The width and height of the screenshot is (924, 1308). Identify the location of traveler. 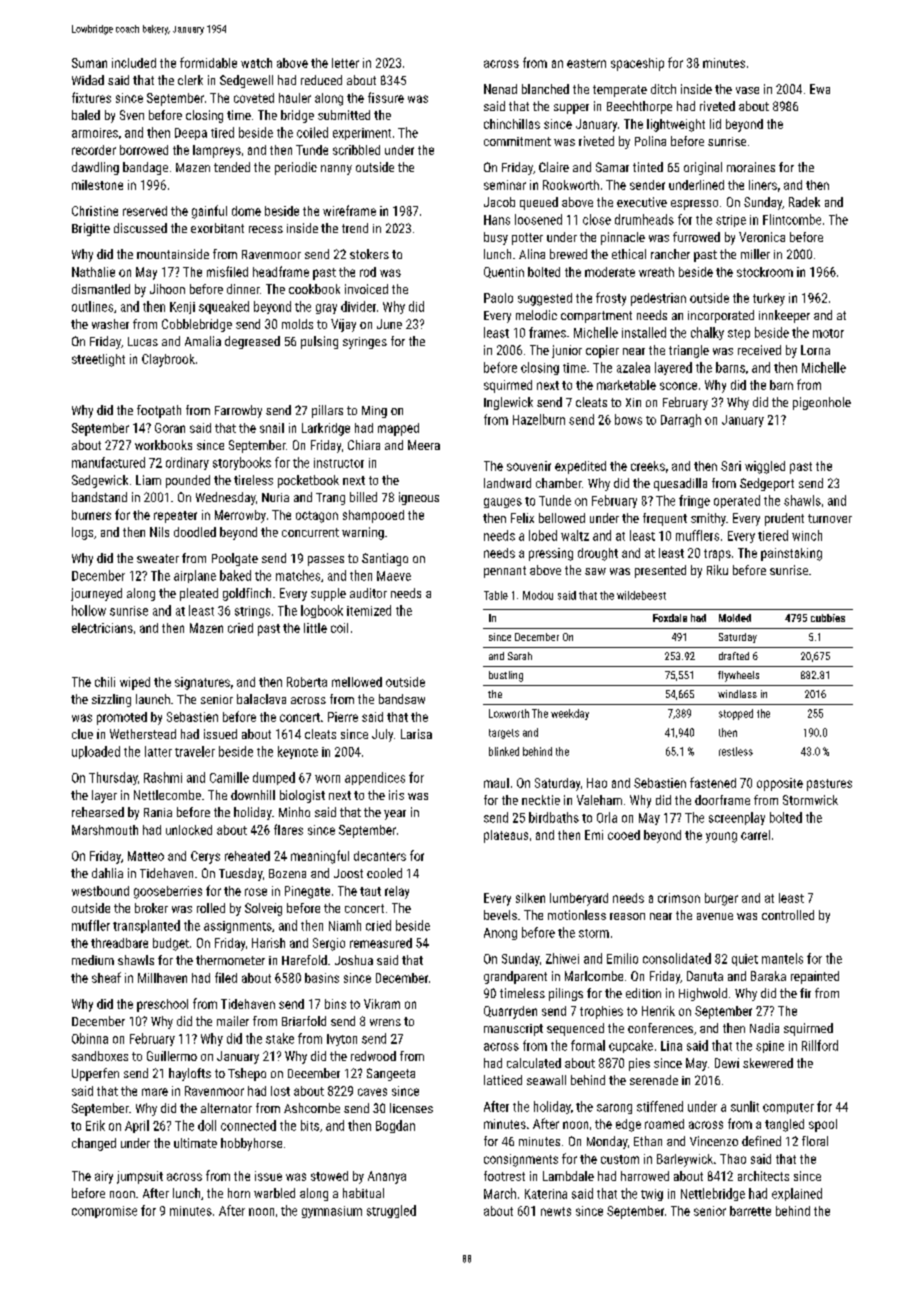
(195, 751).
